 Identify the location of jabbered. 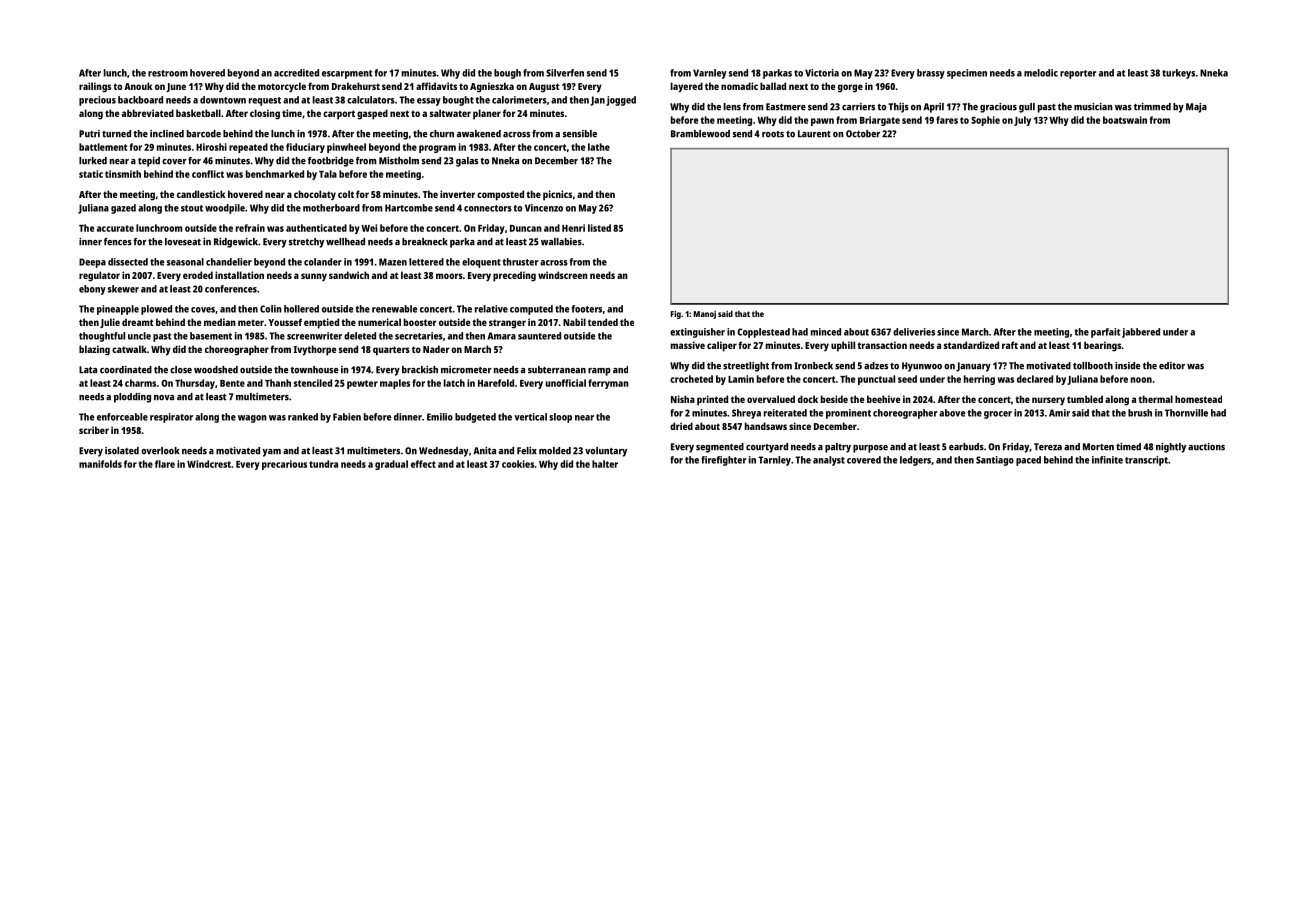
(1141, 333).
